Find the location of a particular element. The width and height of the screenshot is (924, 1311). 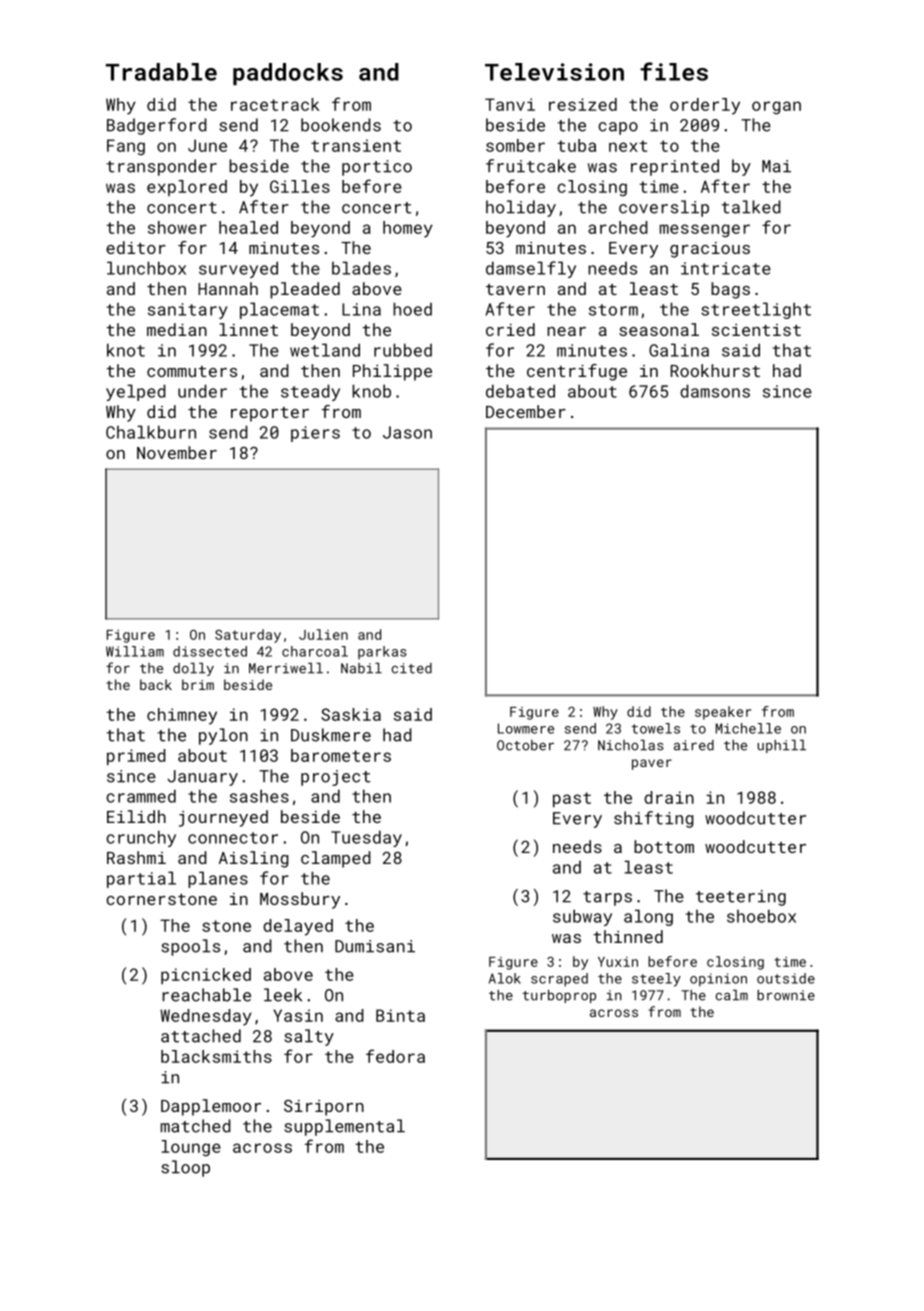

turboprop is located at coordinates (559, 996).
